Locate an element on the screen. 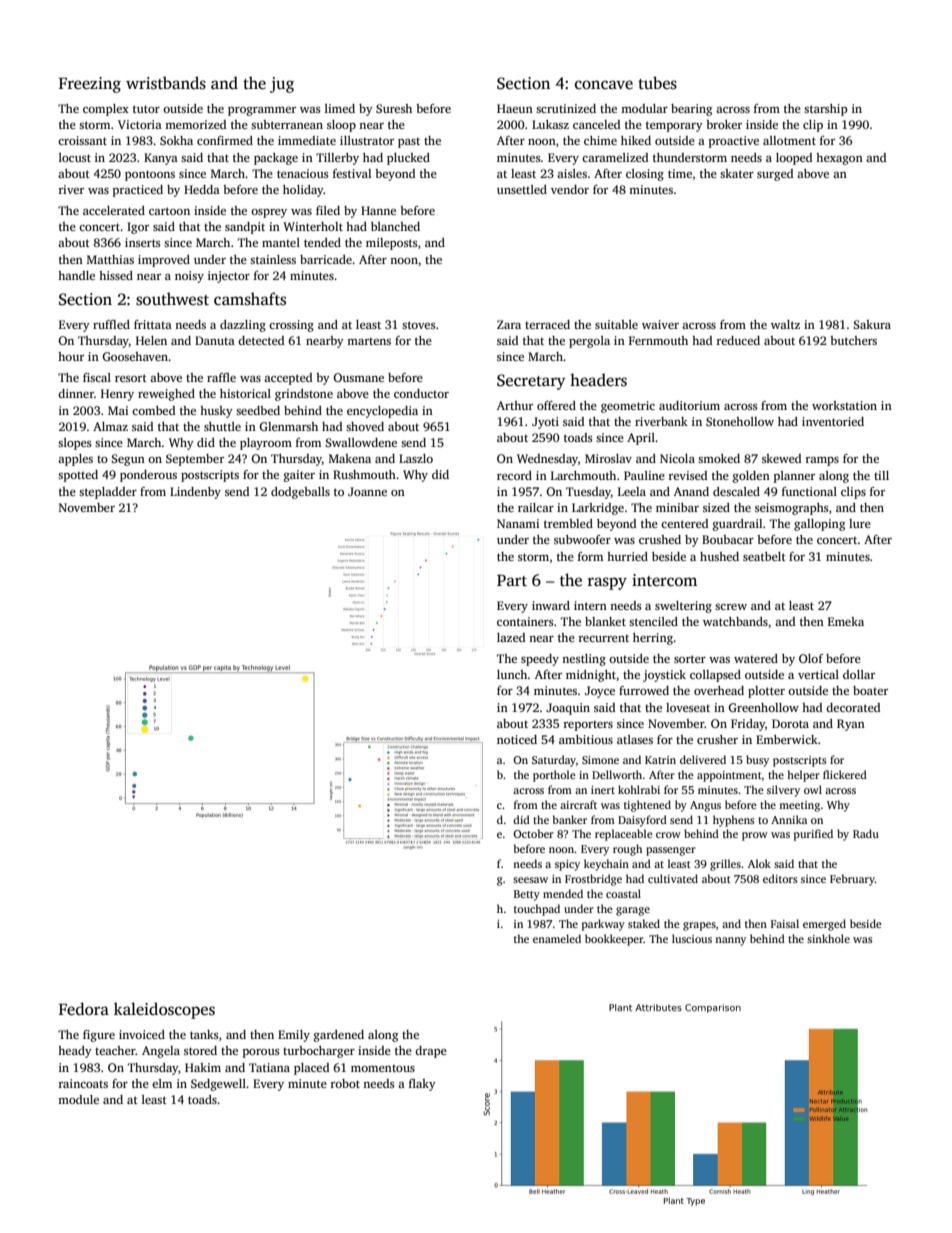 The image size is (952, 1233). starship is located at coordinates (826, 110).
